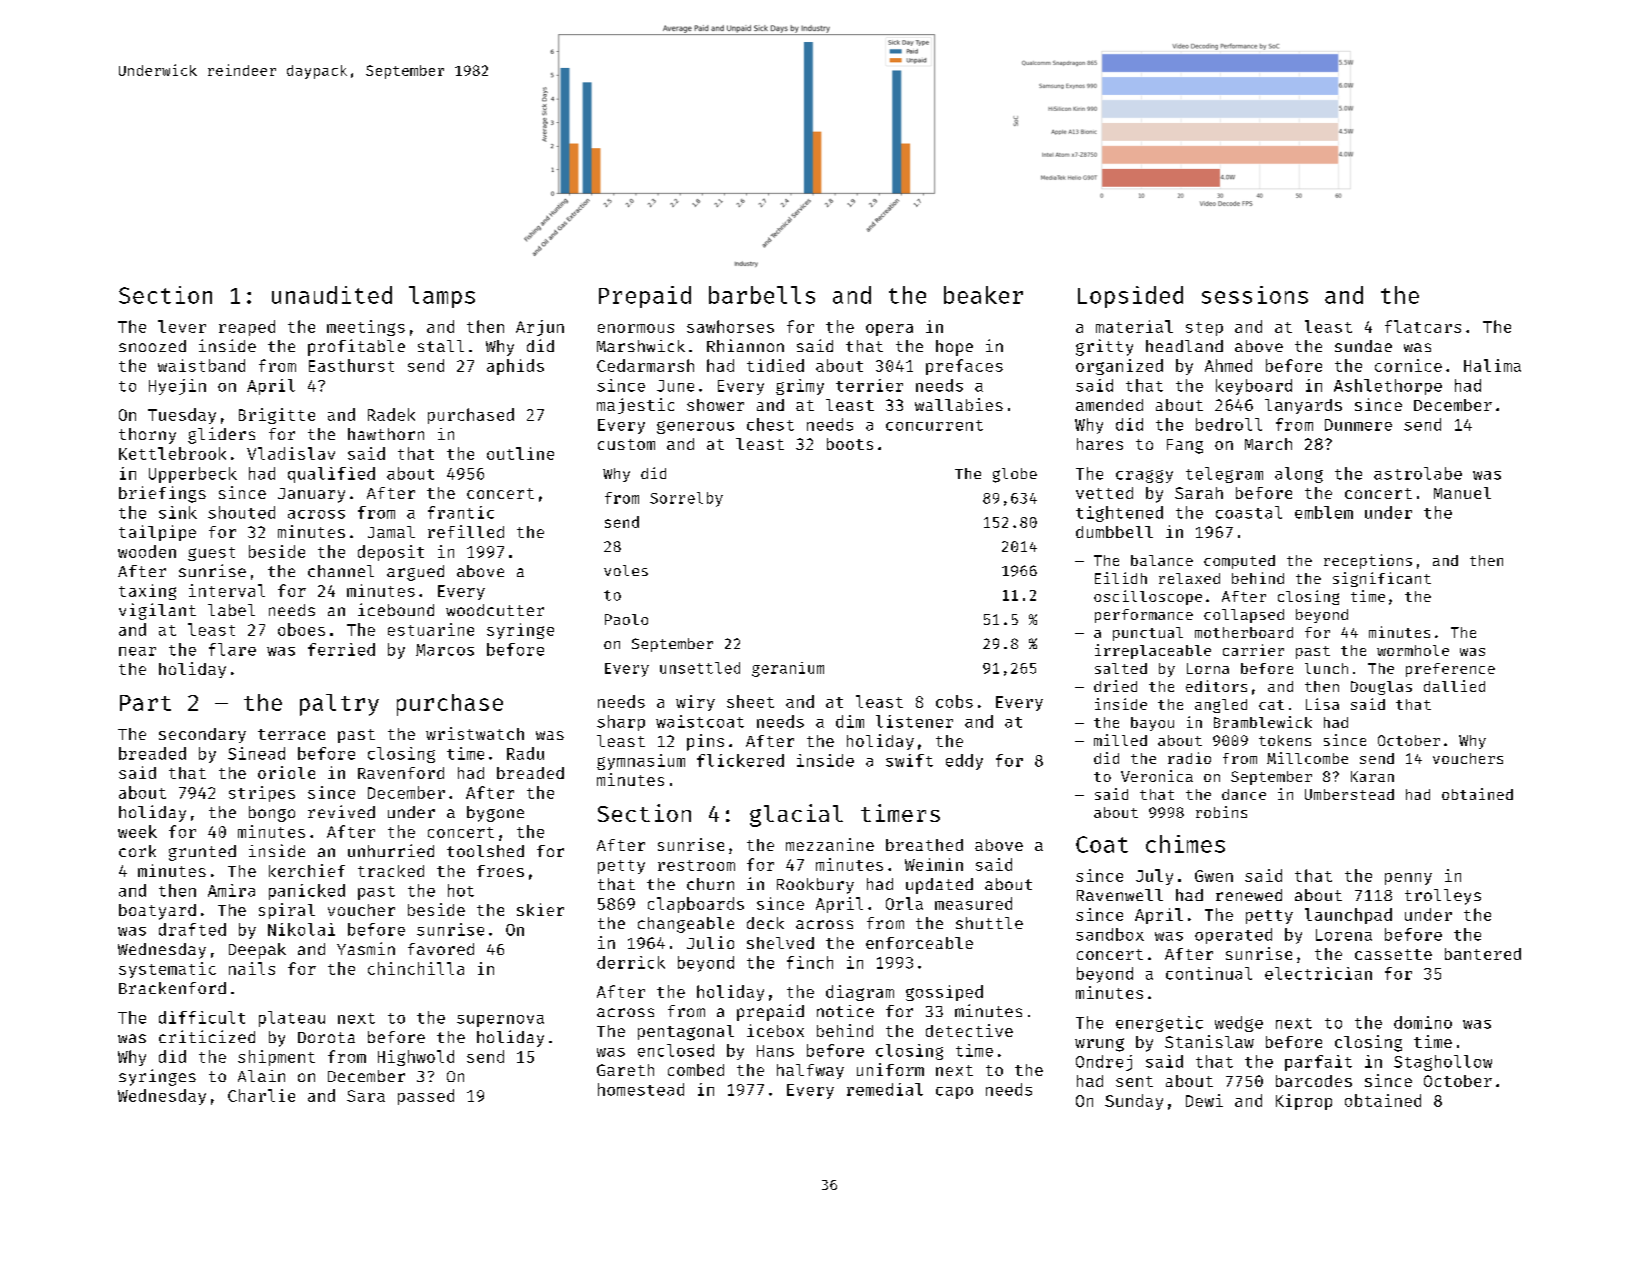  I want to click on Veronica, so click(1157, 776).
